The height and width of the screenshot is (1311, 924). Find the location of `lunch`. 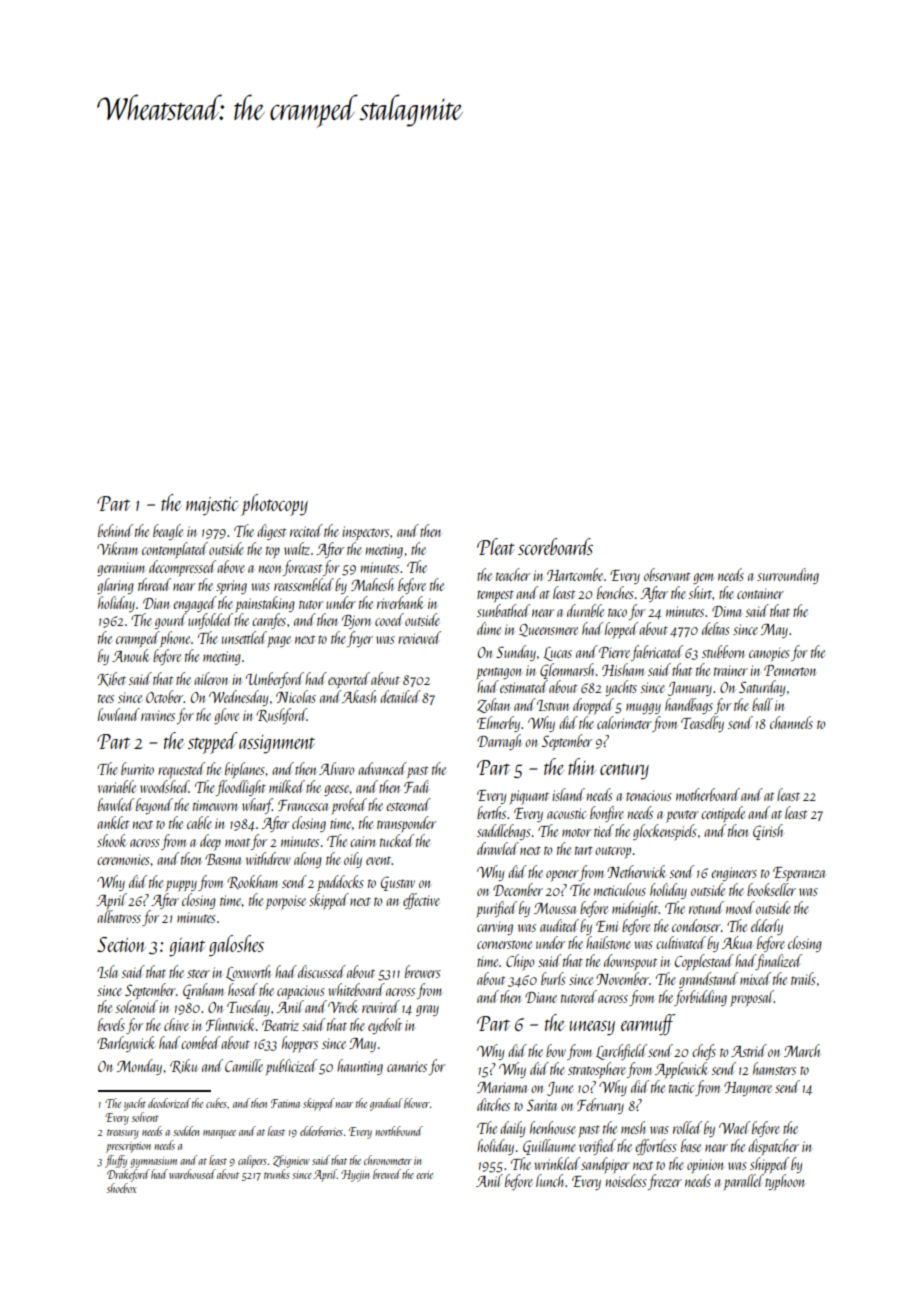

lunch is located at coordinates (551, 1180).
